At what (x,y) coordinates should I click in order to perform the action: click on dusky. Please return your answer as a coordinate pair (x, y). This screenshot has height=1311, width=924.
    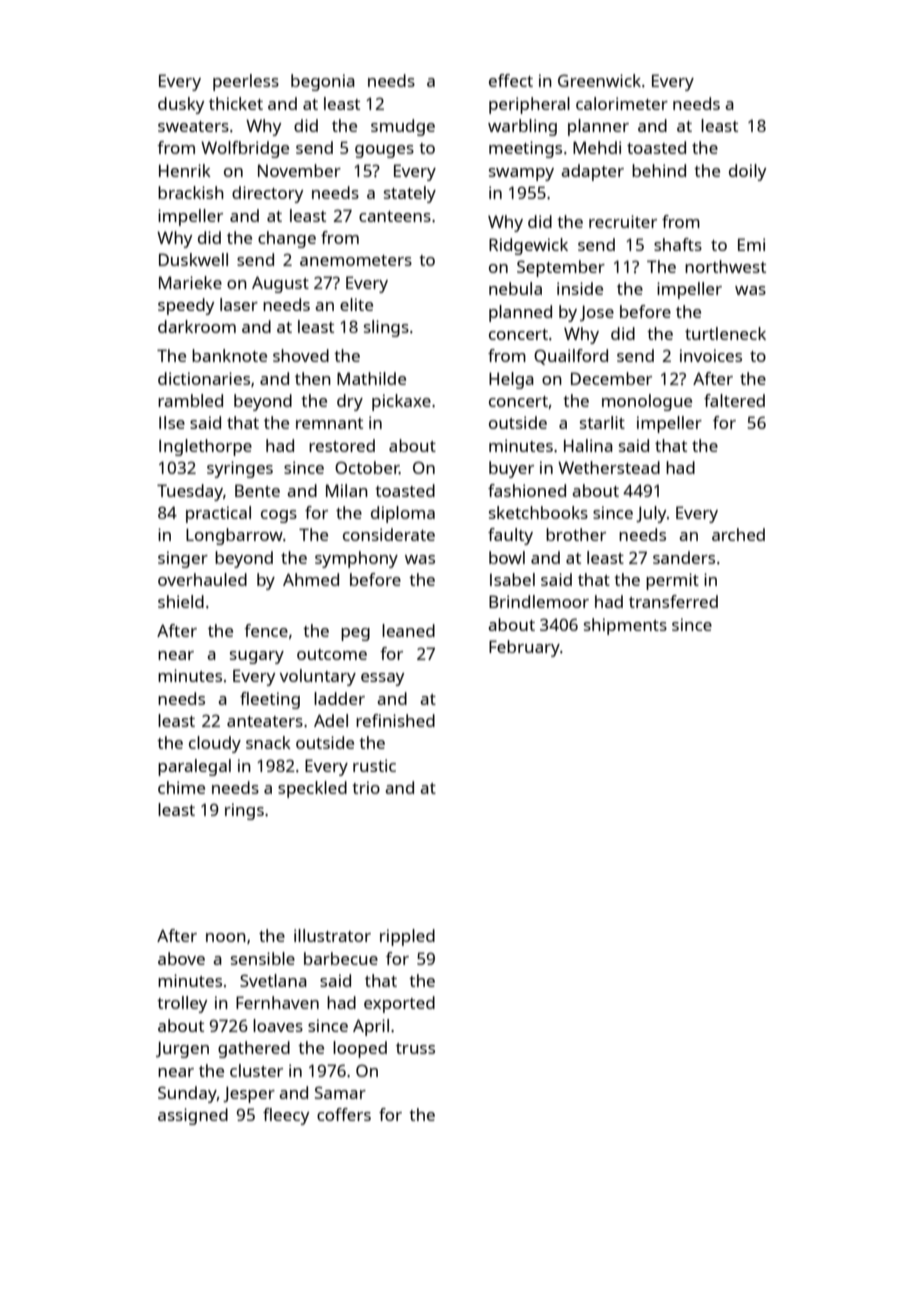
    Looking at the image, I should click on (181, 105).
